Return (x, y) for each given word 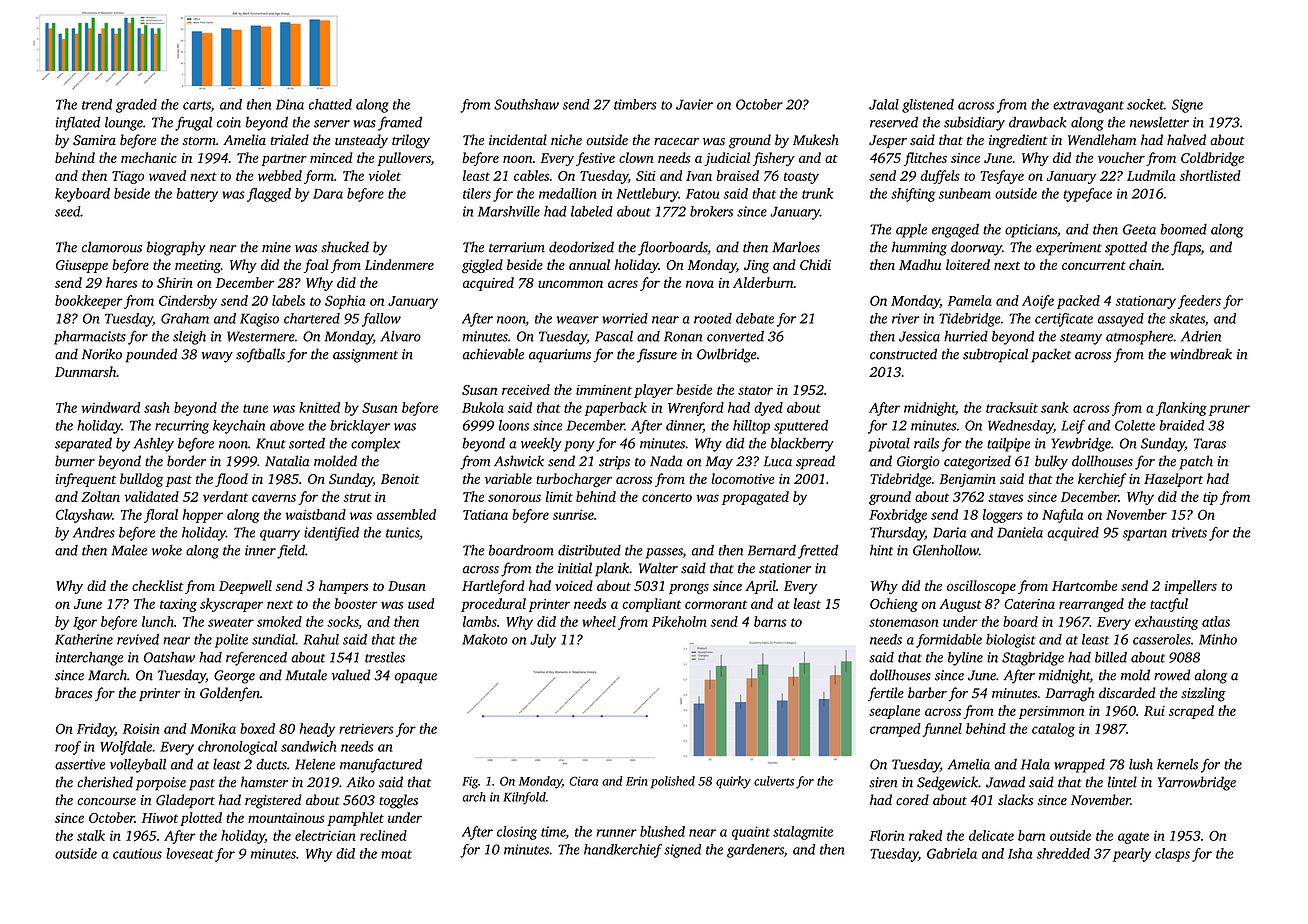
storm (199, 141)
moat (396, 854)
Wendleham (1102, 139)
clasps (1172, 855)
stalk (91, 835)
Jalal (884, 104)
